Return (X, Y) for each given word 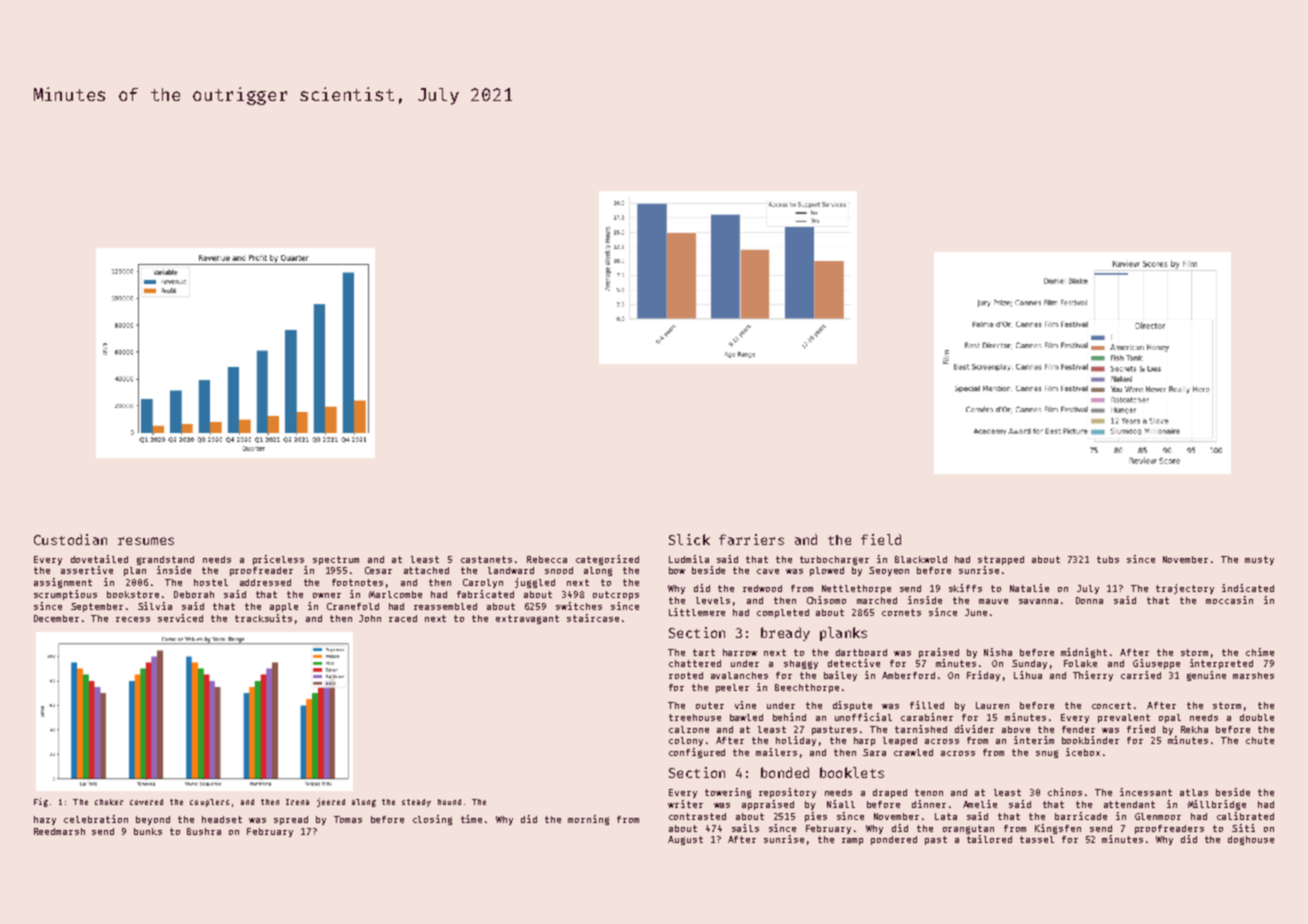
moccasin (1229, 600)
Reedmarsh (59, 831)
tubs (1108, 559)
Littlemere (697, 612)
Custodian (70, 539)
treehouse (695, 717)
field (881, 539)
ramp (852, 841)
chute (1260, 740)
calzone (689, 729)
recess (133, 619)
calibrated (1245, 816)
